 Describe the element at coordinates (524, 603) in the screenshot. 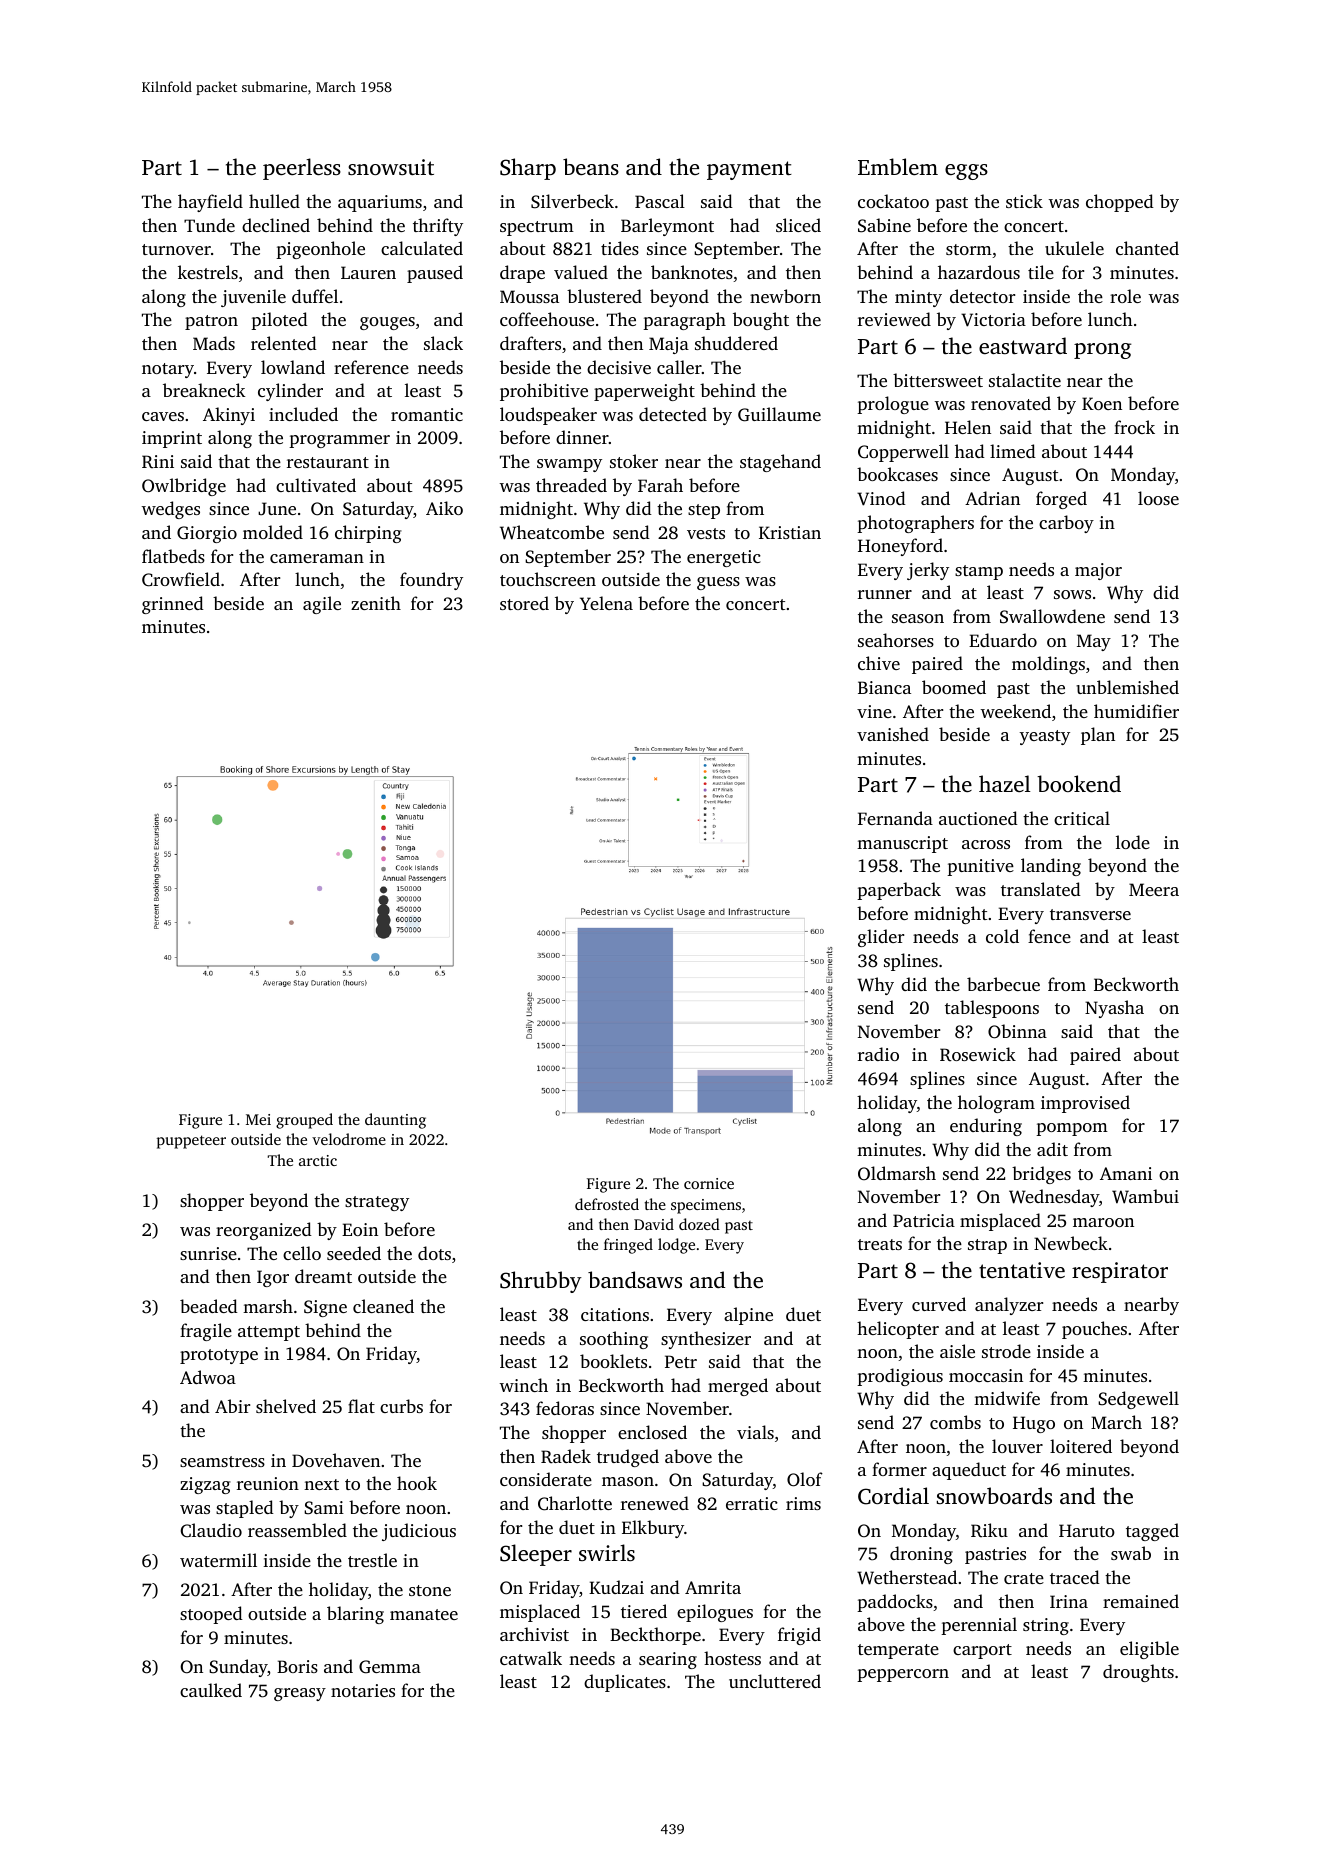

I see `stored` at that location.
